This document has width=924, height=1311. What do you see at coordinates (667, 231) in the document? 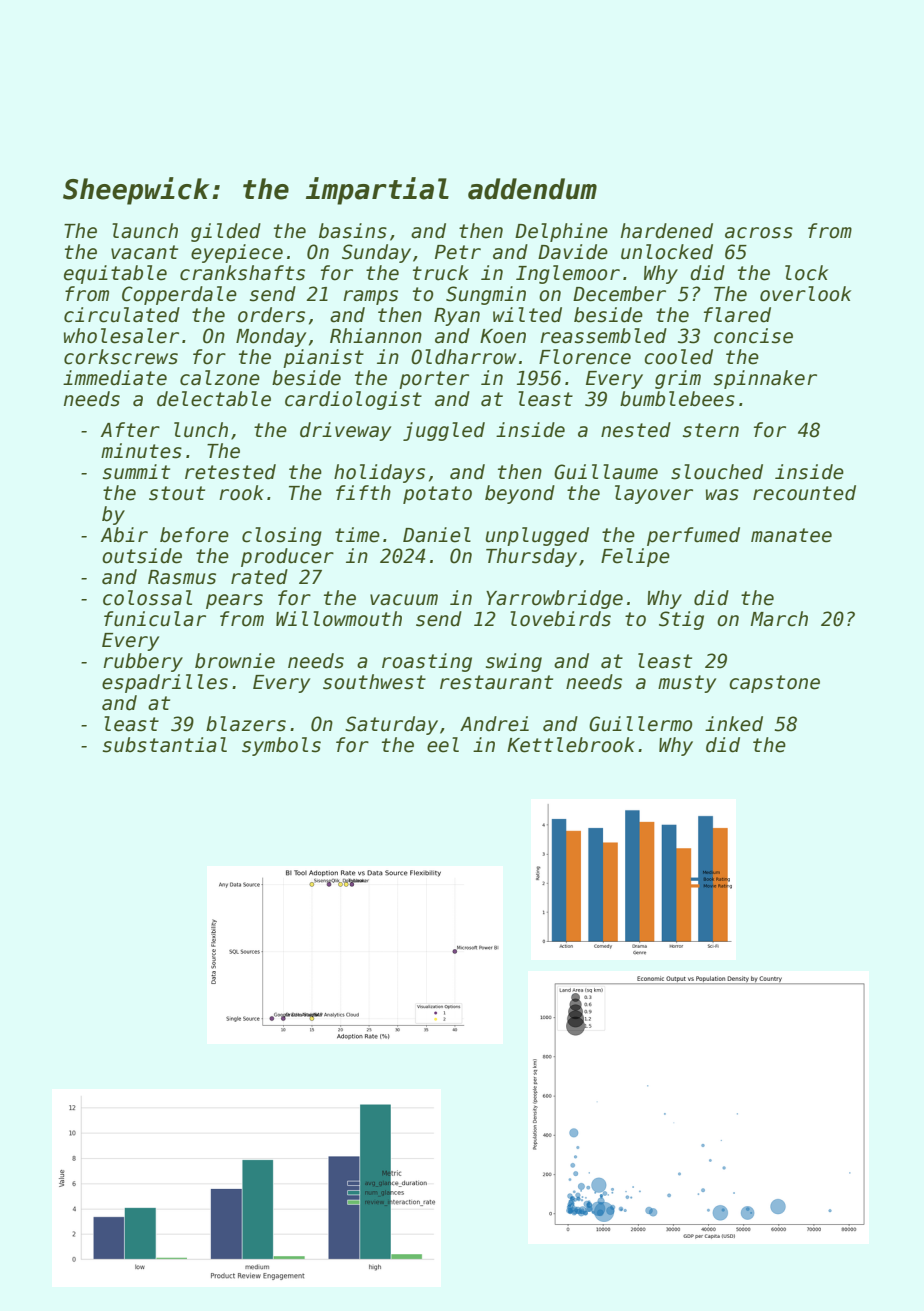
I see `hardened` at bounding box center [667, 231].
